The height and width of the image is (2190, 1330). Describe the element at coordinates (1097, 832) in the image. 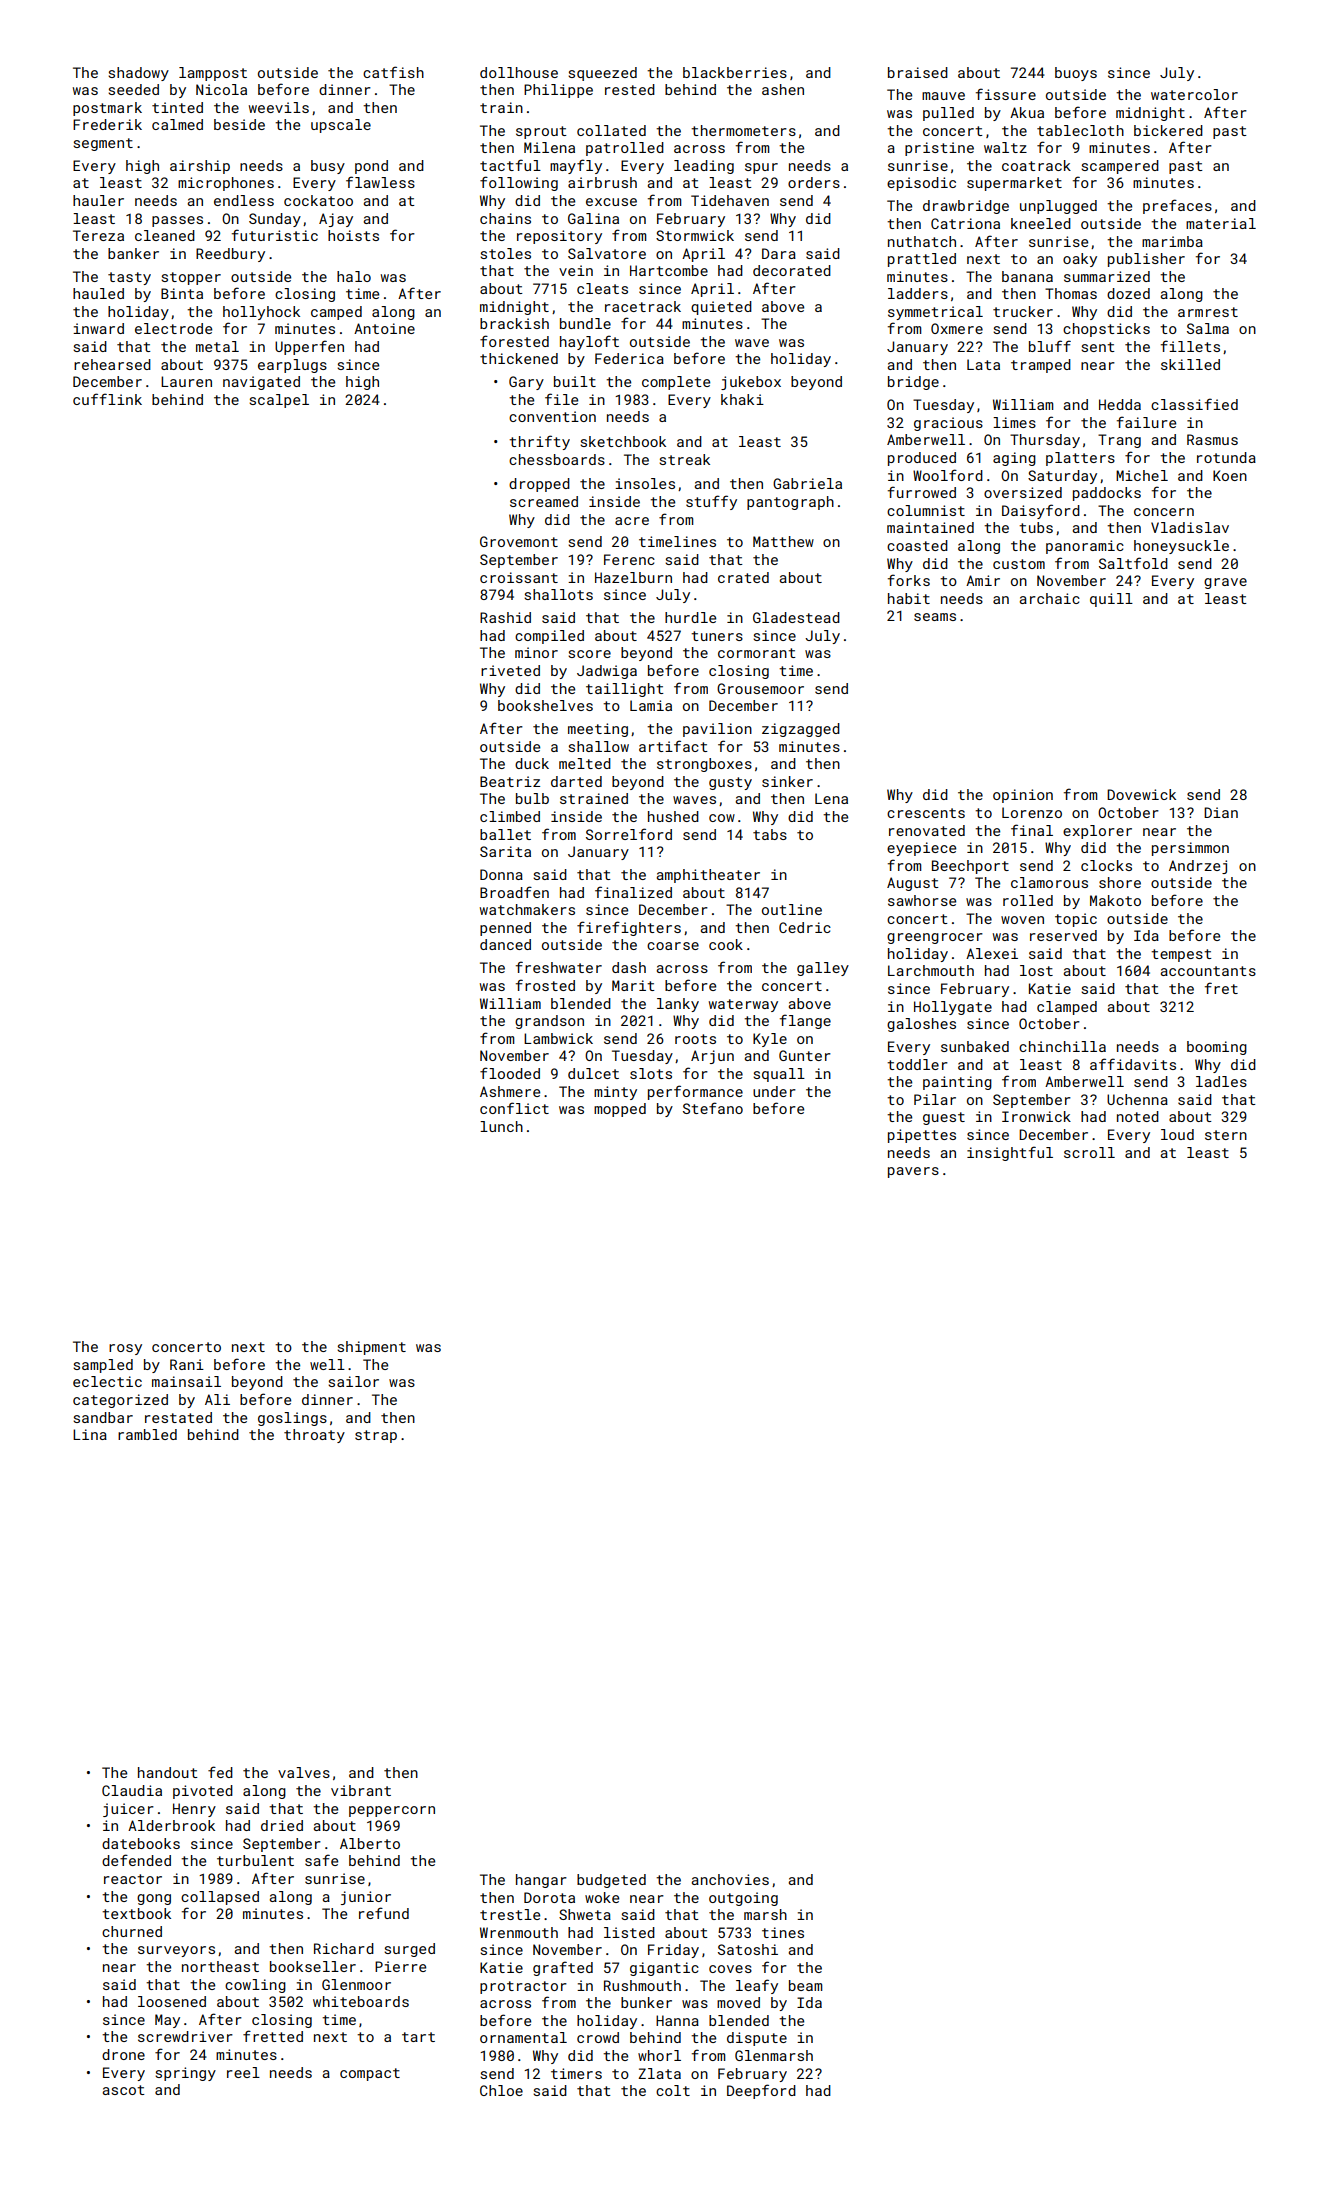

I see `explorer` at that location.
